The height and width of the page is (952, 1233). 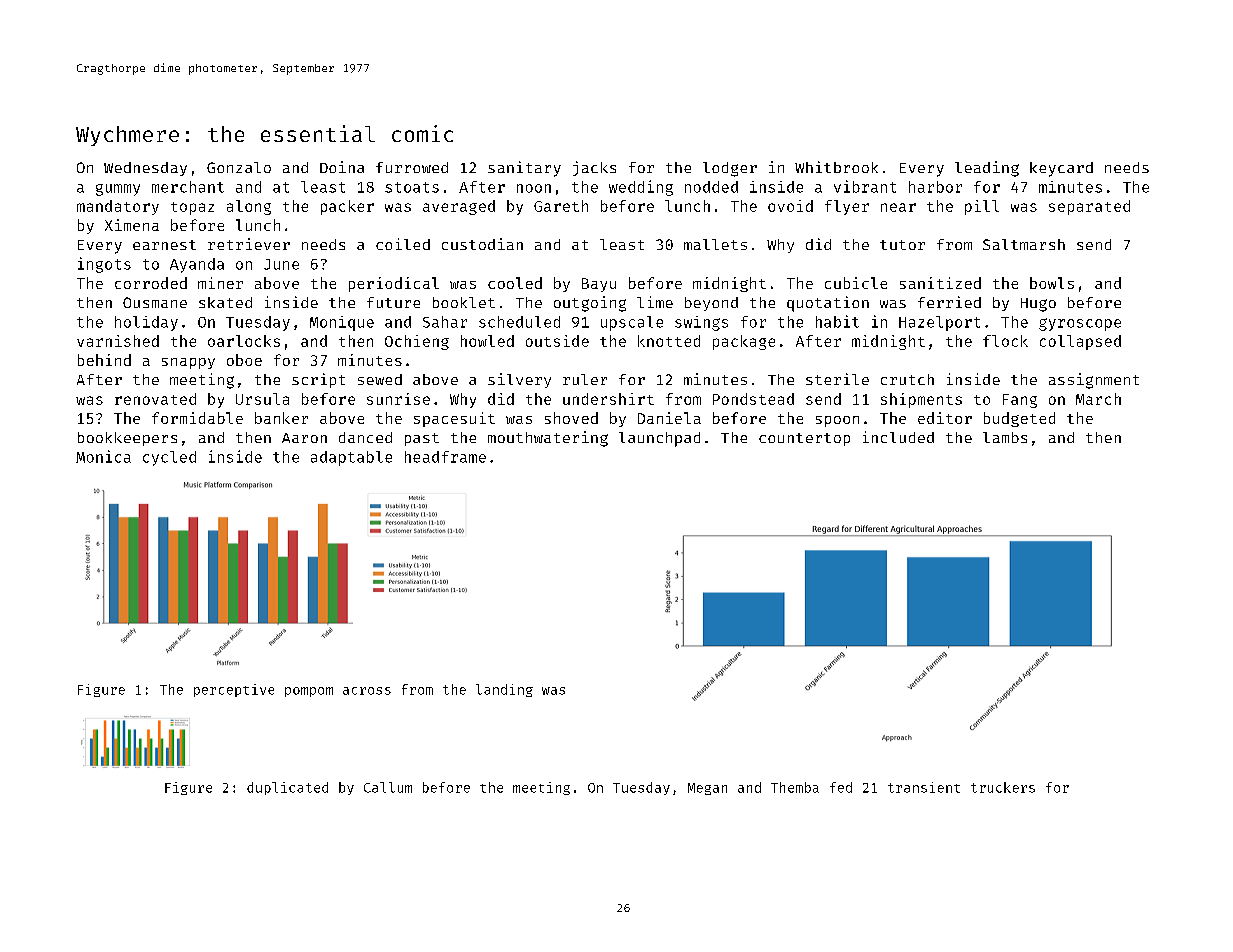 What do you see at coordinates (388, 787) in the page?
I see `Callum` at bounding box center [388, 787].
